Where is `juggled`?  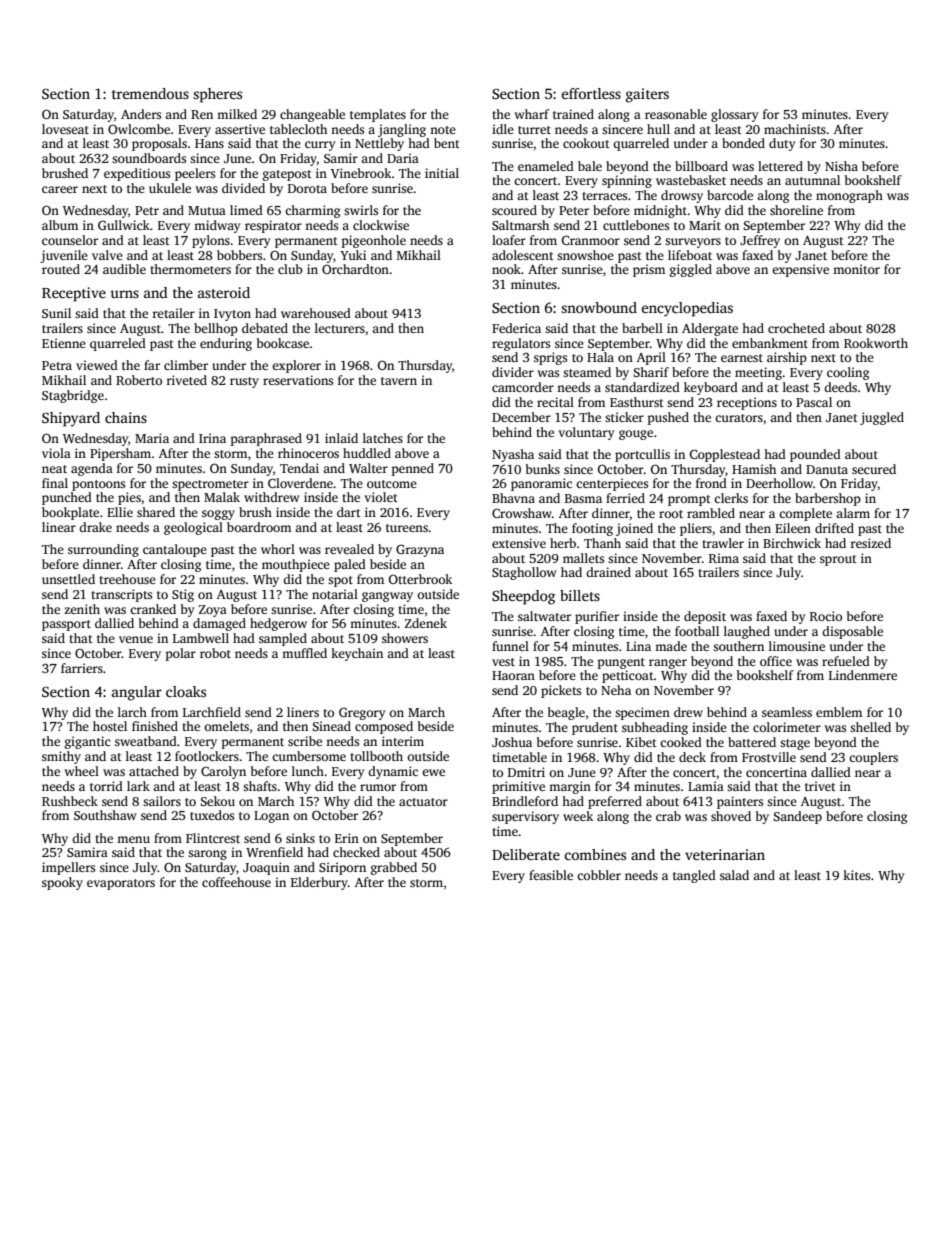 juggled is located at coordinates (882, 418).
